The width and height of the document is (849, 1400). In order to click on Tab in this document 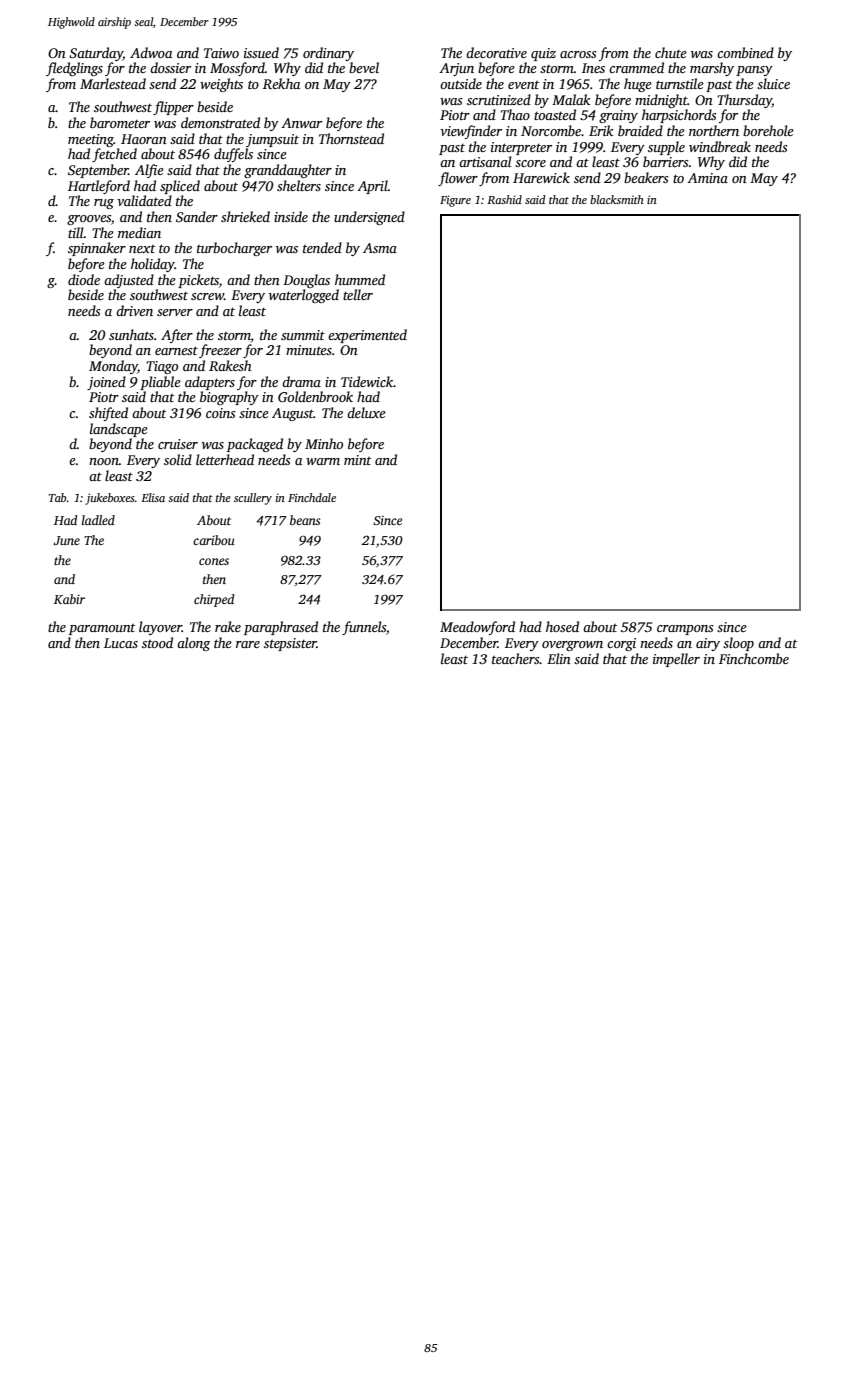, I will do `click(57, 497)`.
